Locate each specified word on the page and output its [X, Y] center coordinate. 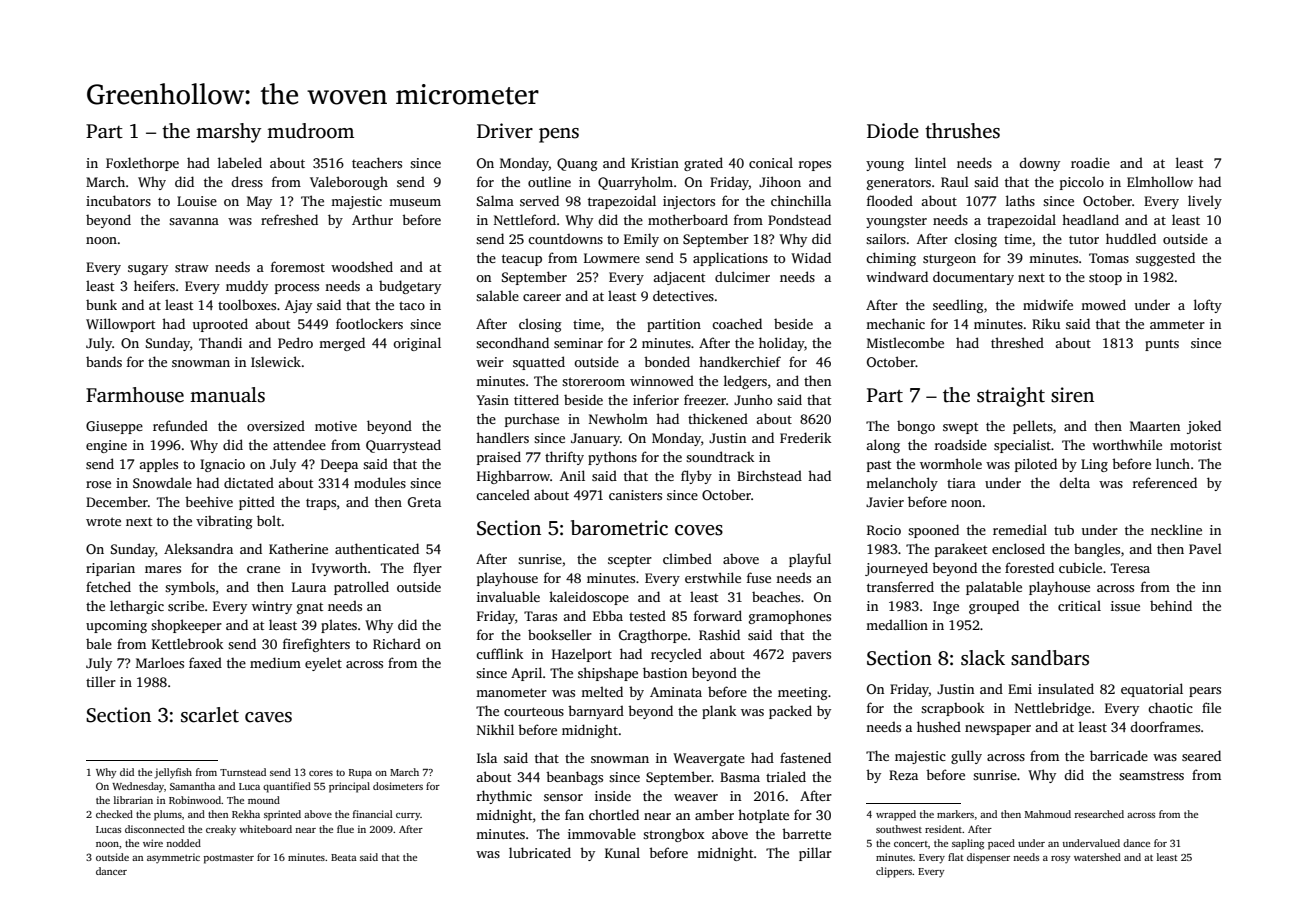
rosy [1060, 859]
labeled [240, 162]
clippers [894, 872]
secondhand [512, 342]
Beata [344, 857]
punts [1162, 345]
